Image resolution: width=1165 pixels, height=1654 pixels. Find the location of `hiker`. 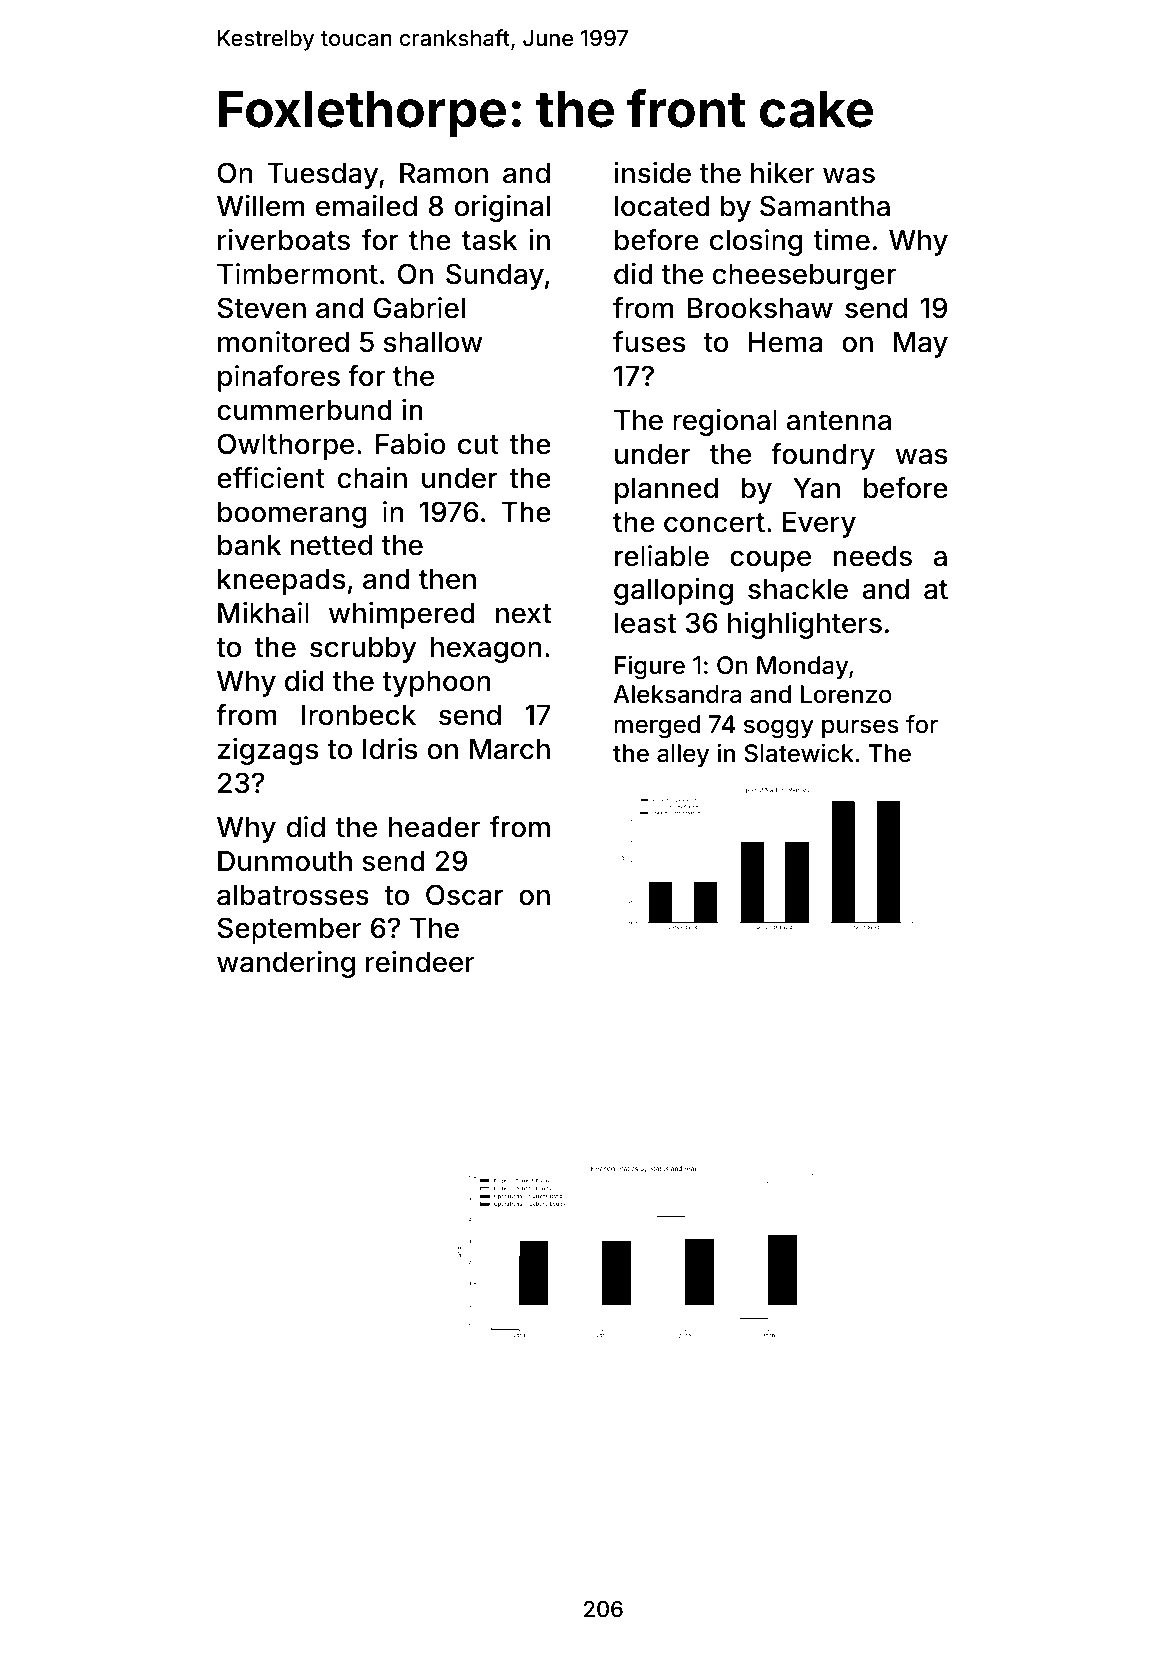

hiker is located at coordinates (783, 173).
